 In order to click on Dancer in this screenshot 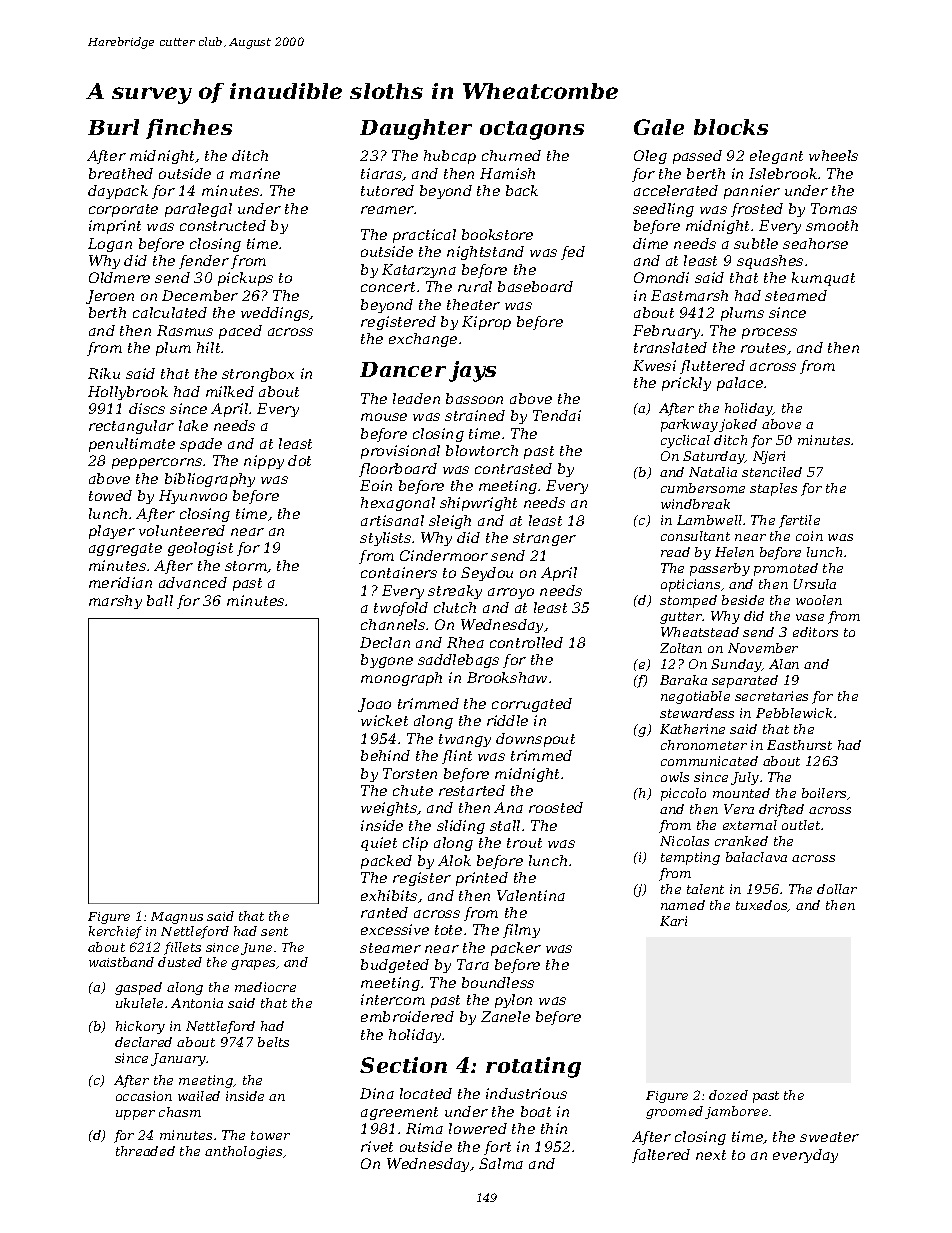, I will do `click(403, 369)`.
